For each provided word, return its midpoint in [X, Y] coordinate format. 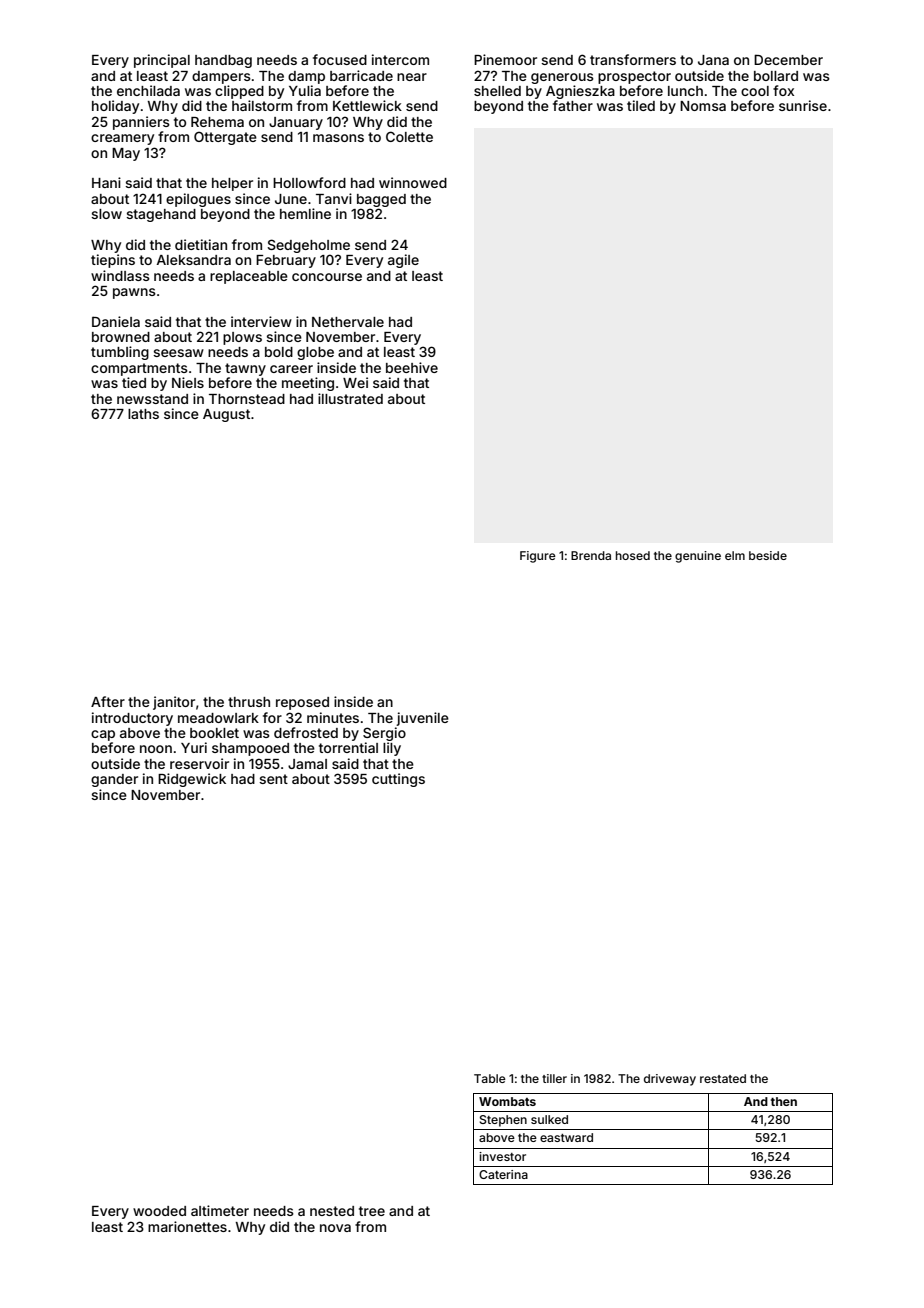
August [226, 415]
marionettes [187, 1226]
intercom [400, 59]
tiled [641, 105]
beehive [412, 367]
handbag [223, 61]
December [788, 59]
